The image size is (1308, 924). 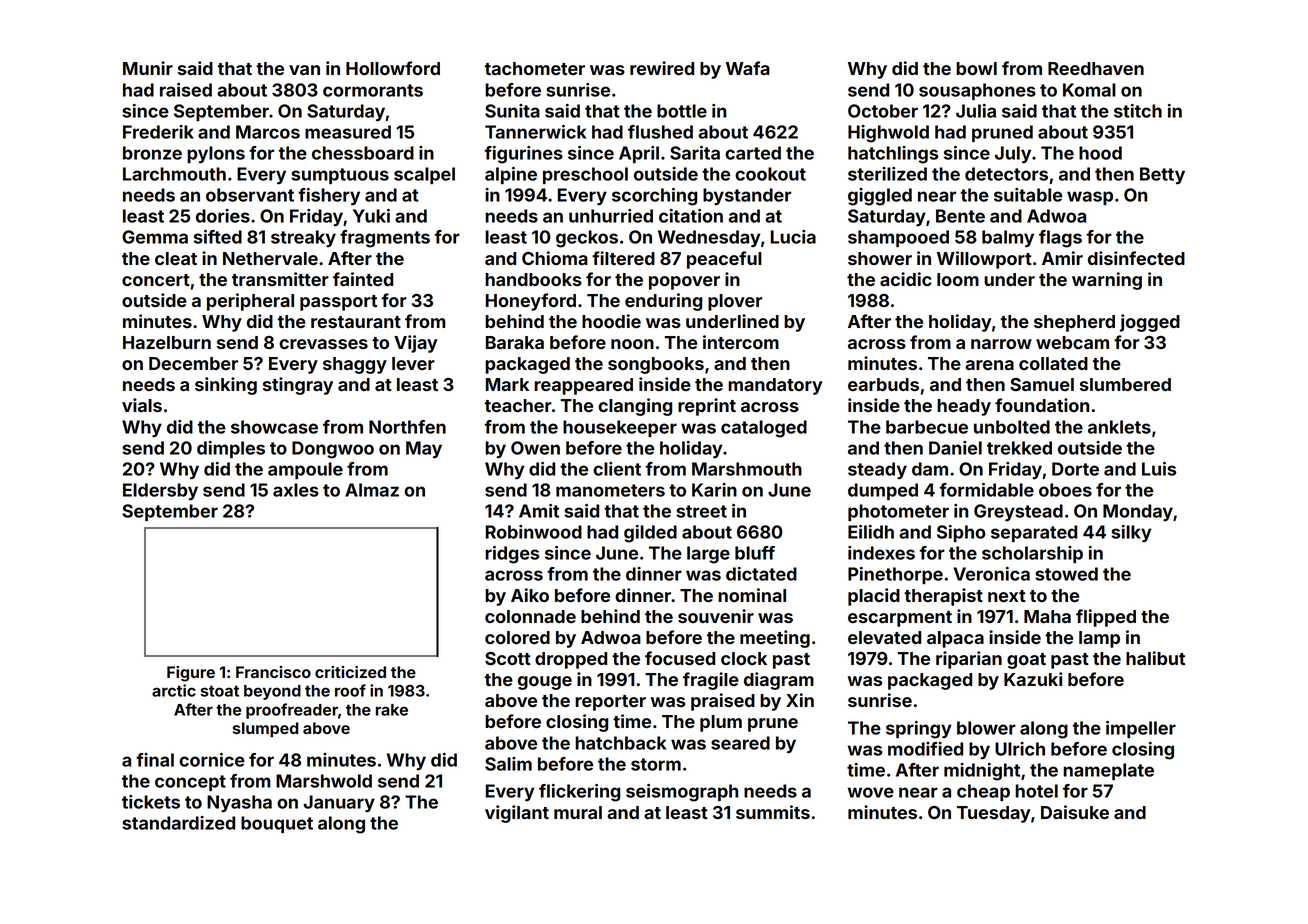 I want to click on dories, so click(x=223, y=216).
